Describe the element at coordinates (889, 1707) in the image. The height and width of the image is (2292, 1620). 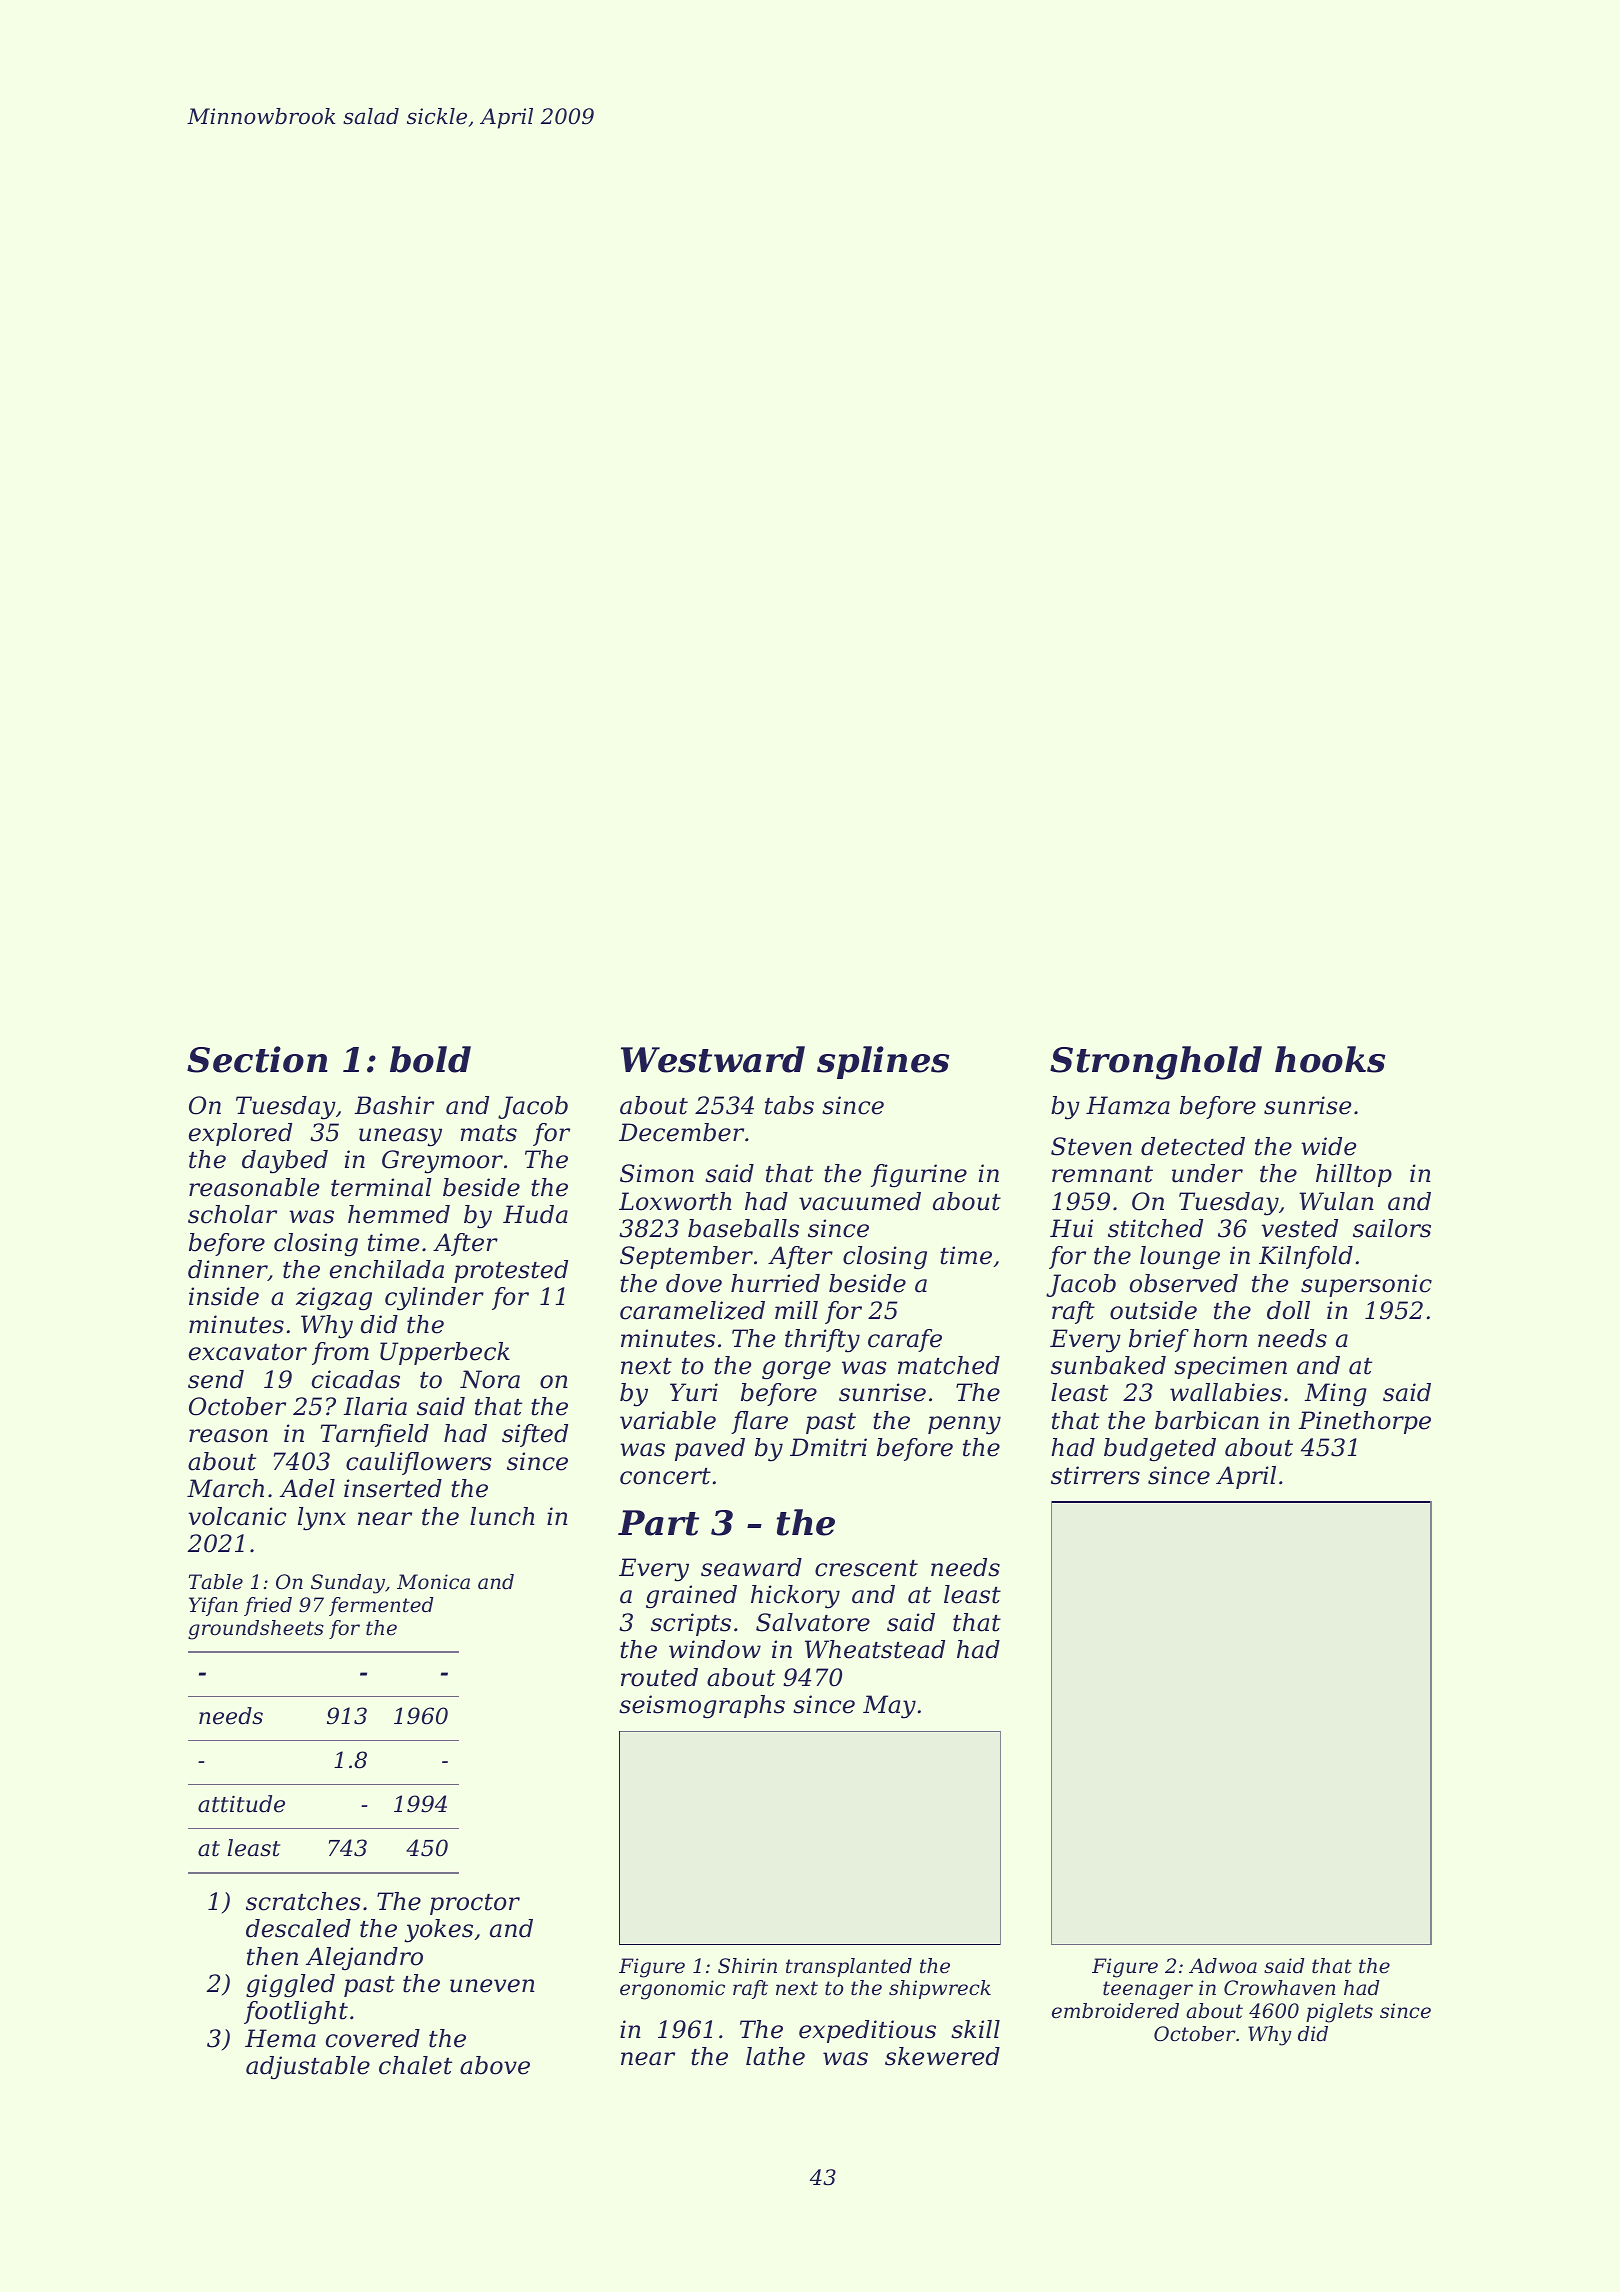
I see `May` at that location.
